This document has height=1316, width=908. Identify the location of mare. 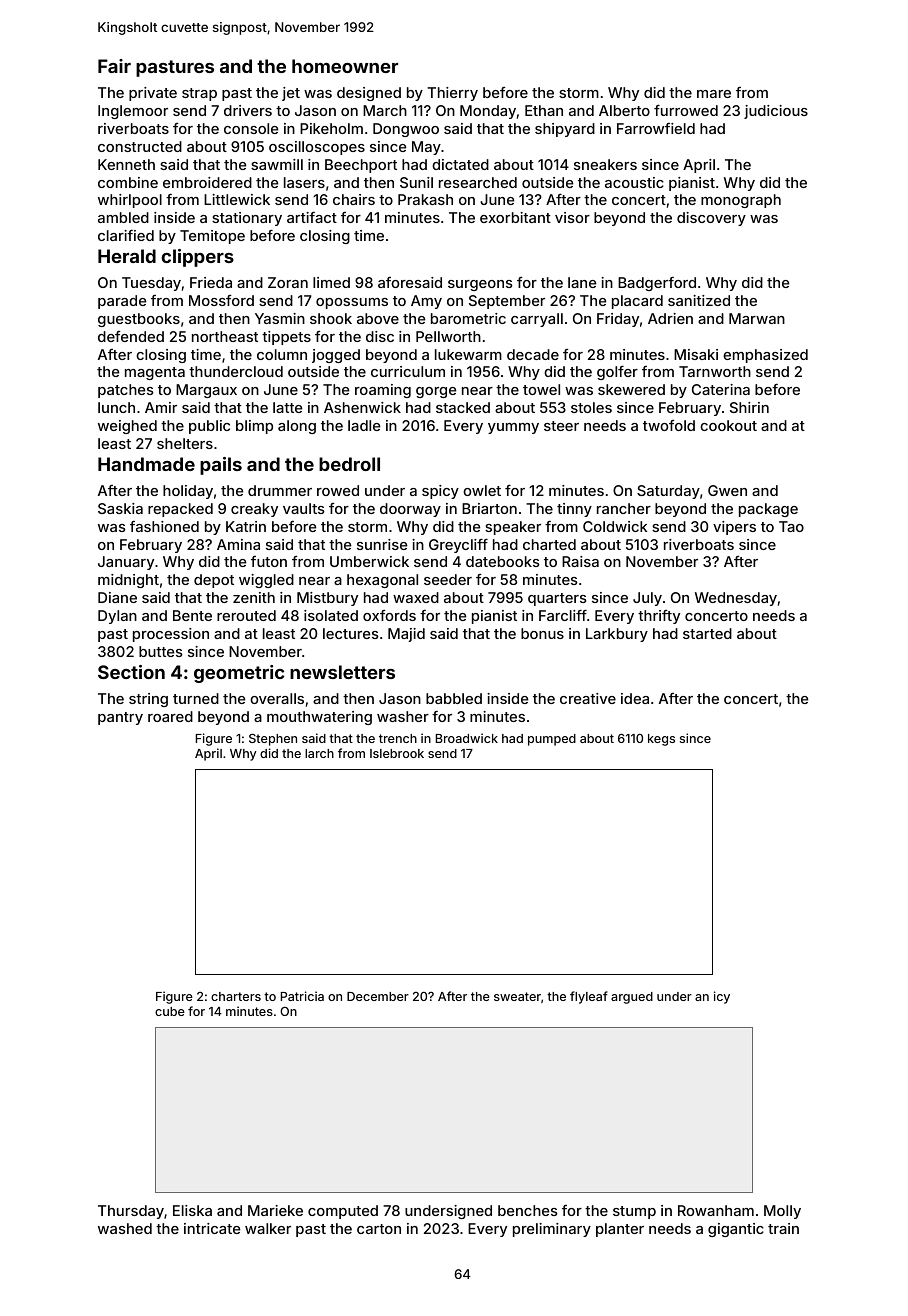
(714, 94).
